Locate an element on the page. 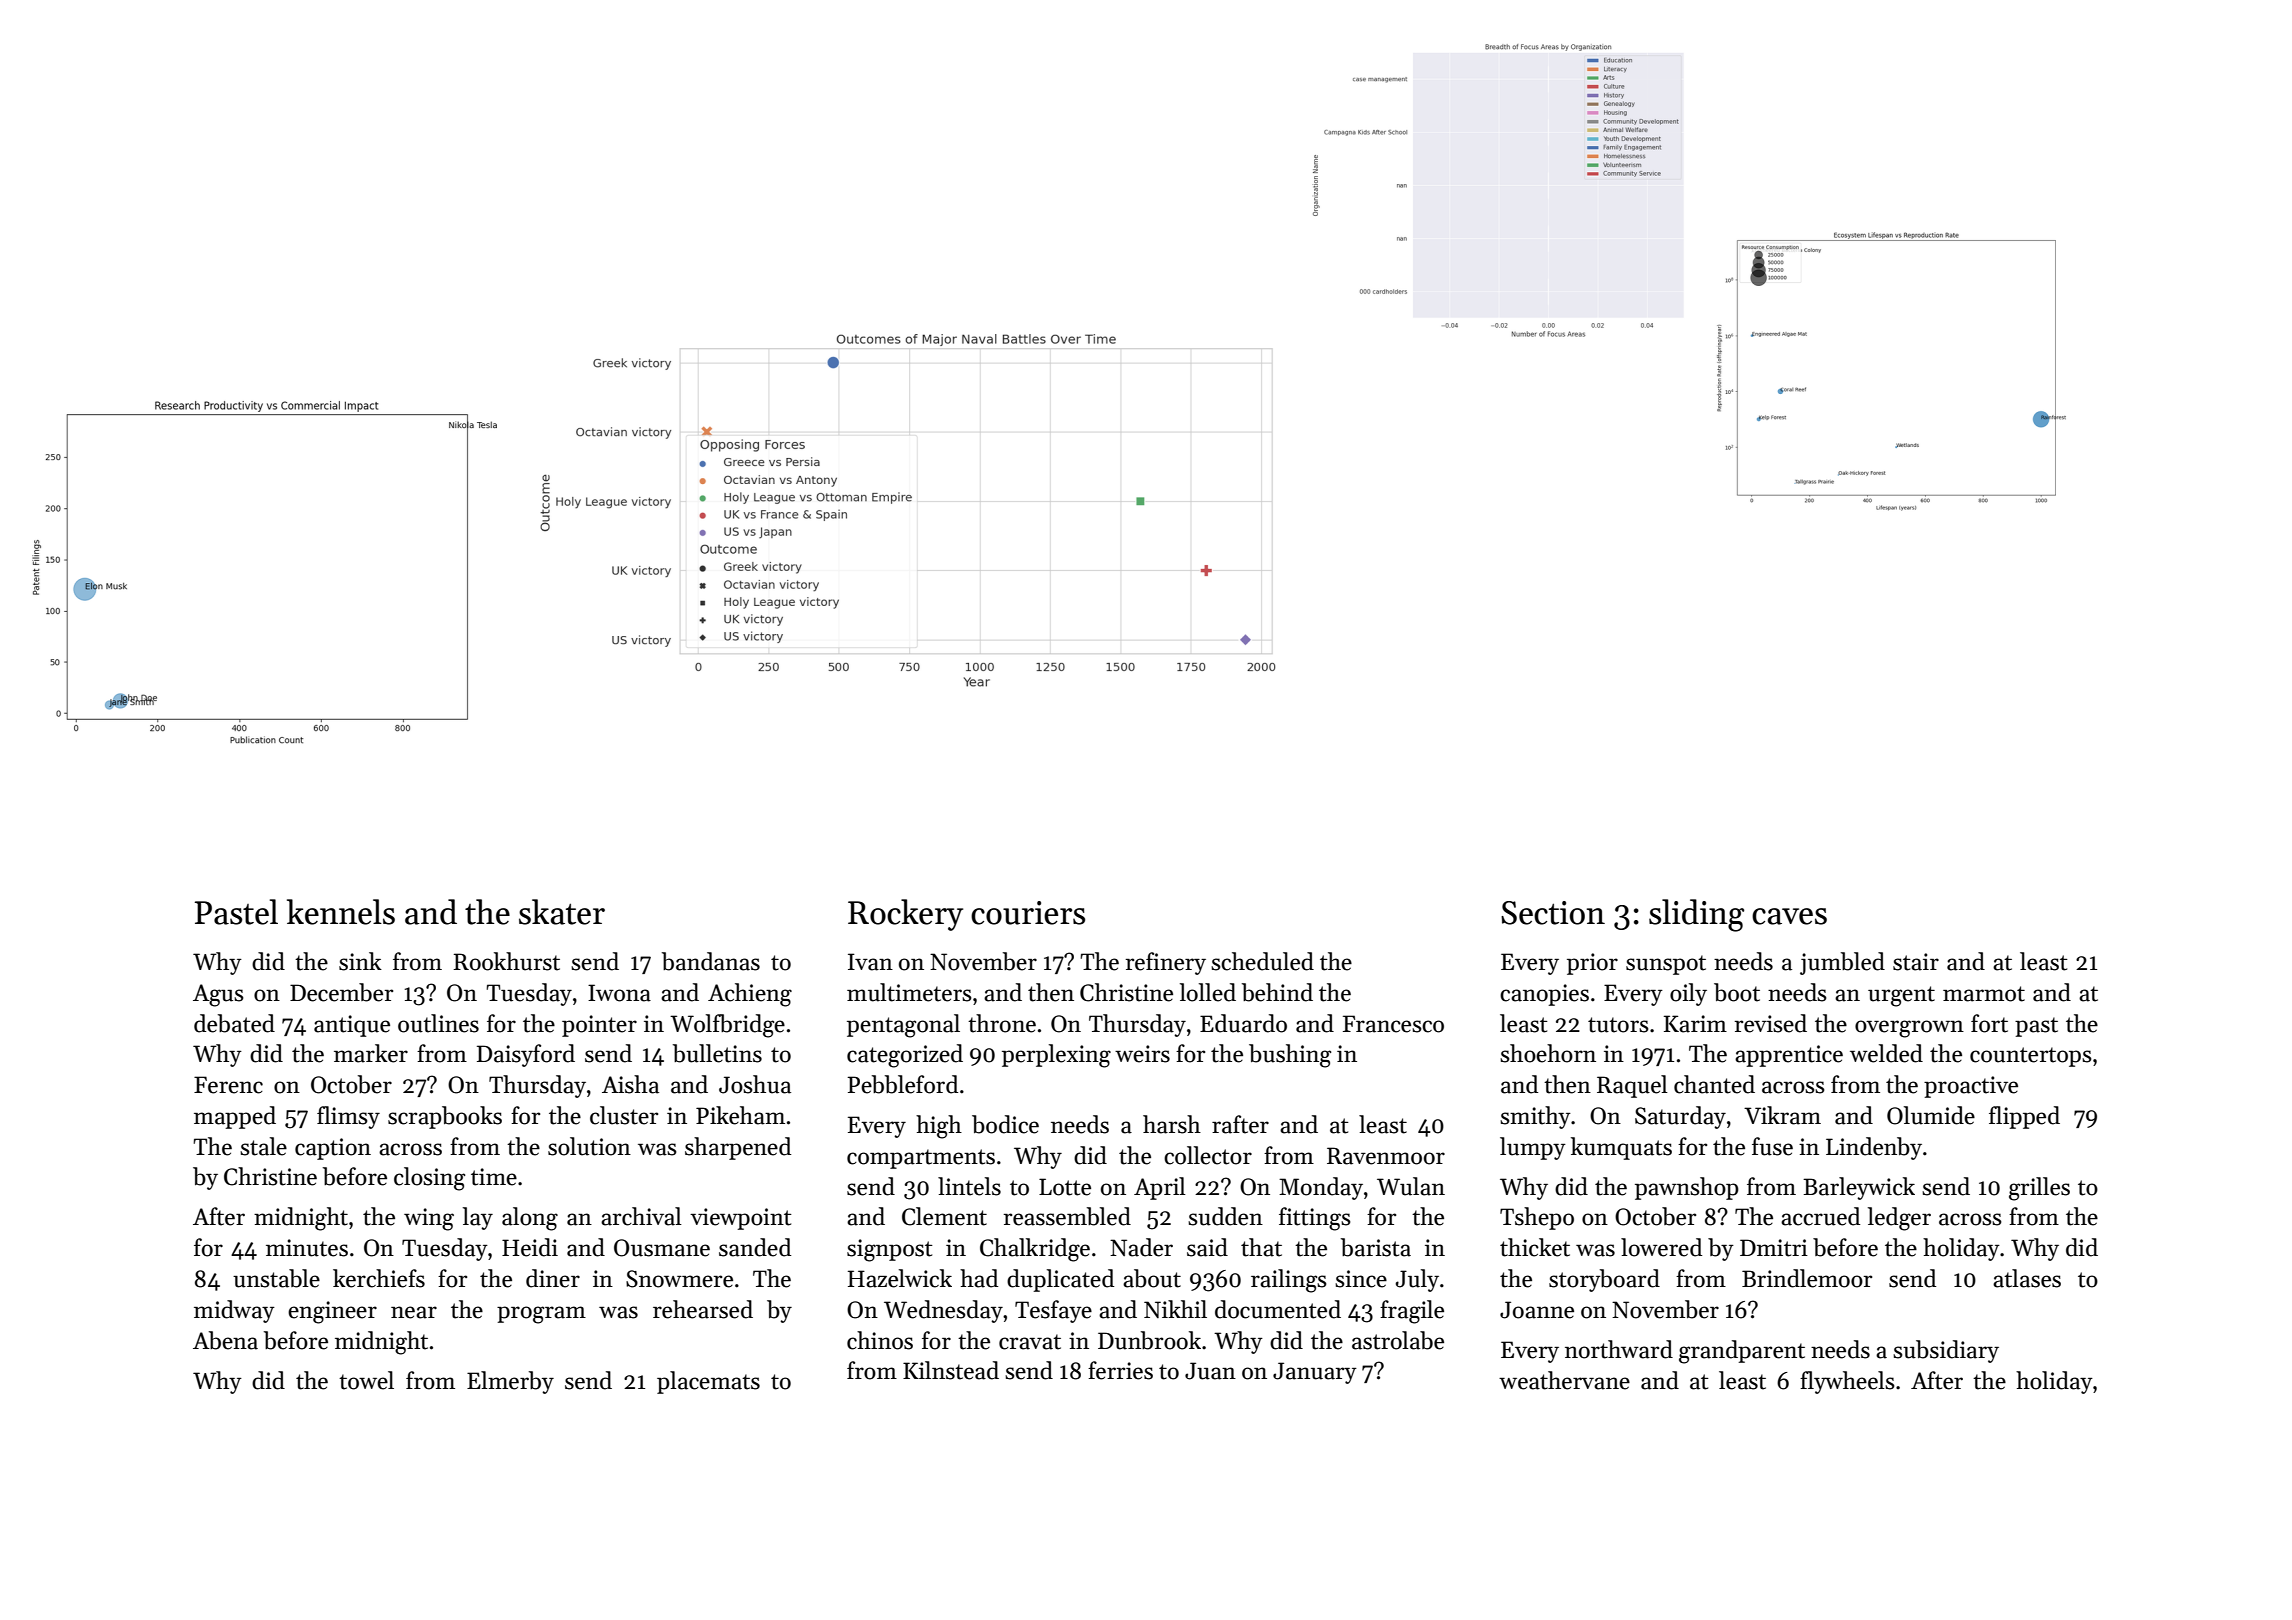  fuse is located at coordinates (1772, 1146).
